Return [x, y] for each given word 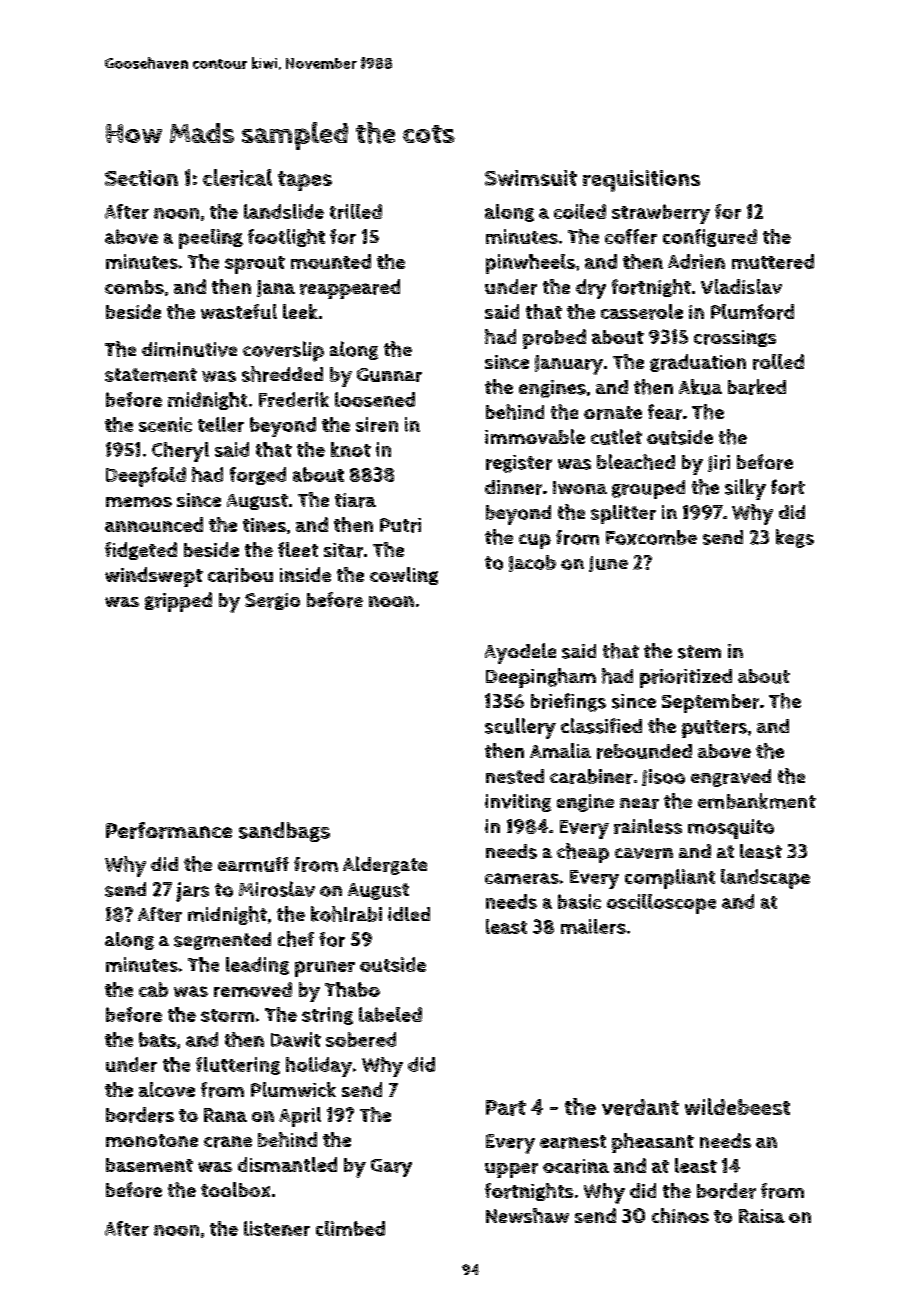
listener [277, 1228]
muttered [773, 261]
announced [154, 524]
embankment [757, 801]
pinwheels [530, 264]
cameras [522, 878]
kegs [795, 538]
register [519, 464]
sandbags [284, 832]
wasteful [239, 311]
